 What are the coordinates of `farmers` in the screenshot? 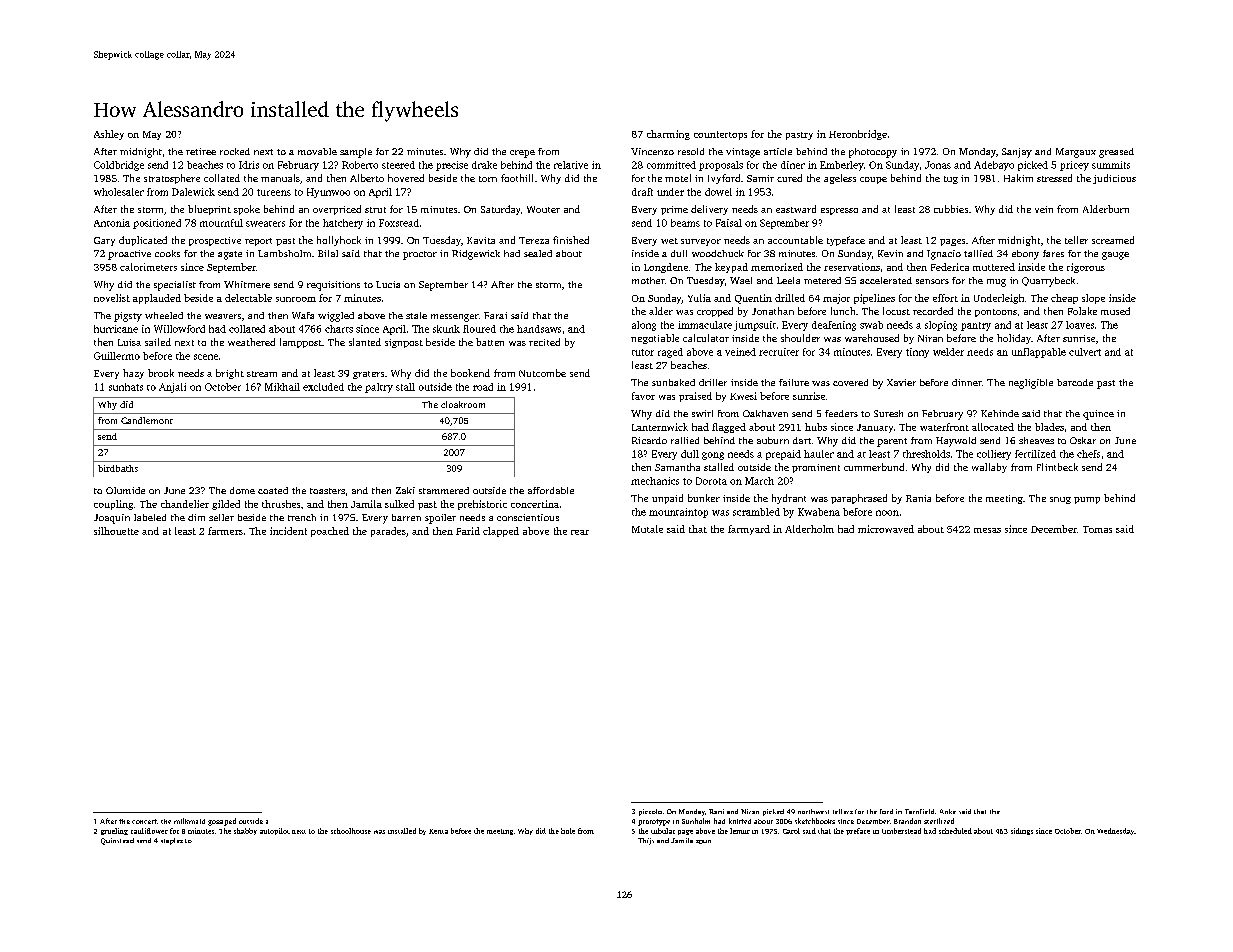 It's located at (225, 531).
